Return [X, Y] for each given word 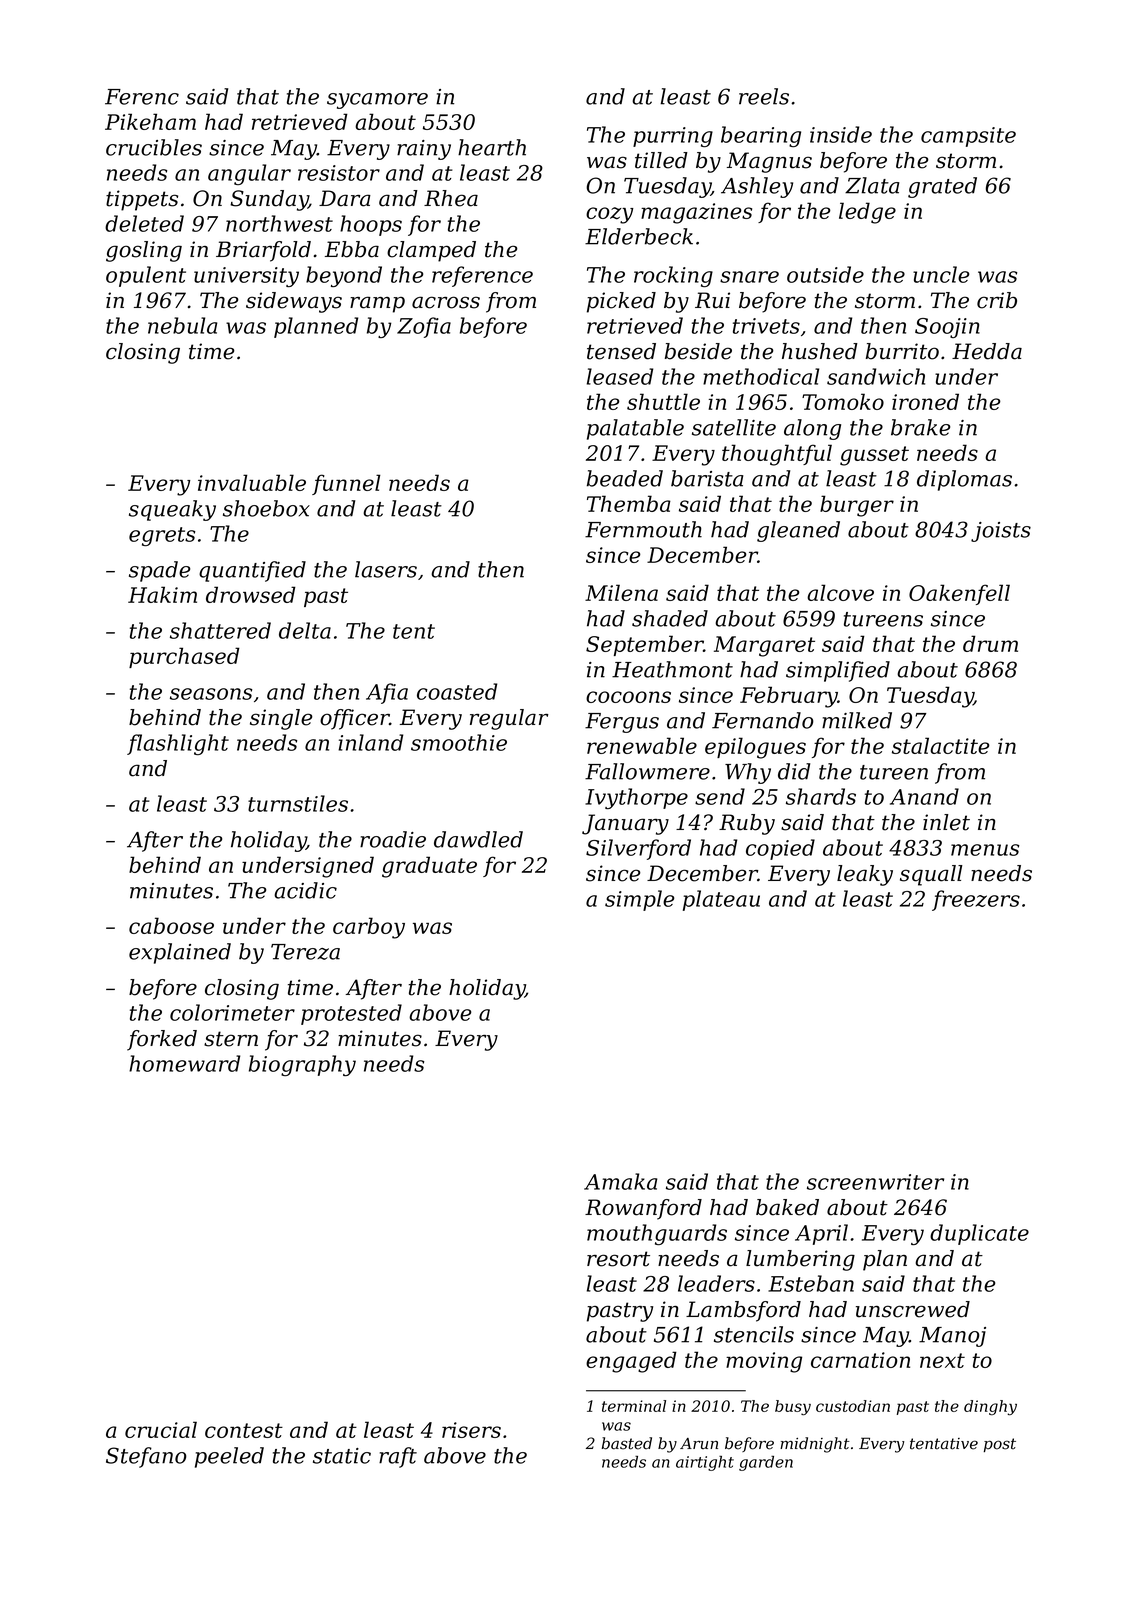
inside [841, 134]
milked [857, 720]
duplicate [979, 1234]
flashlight [178, 744]
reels [764, 96]
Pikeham [150, 121]
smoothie [459, 742]
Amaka [621, 1181]
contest [244, 1430]
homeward [184, 1063]
